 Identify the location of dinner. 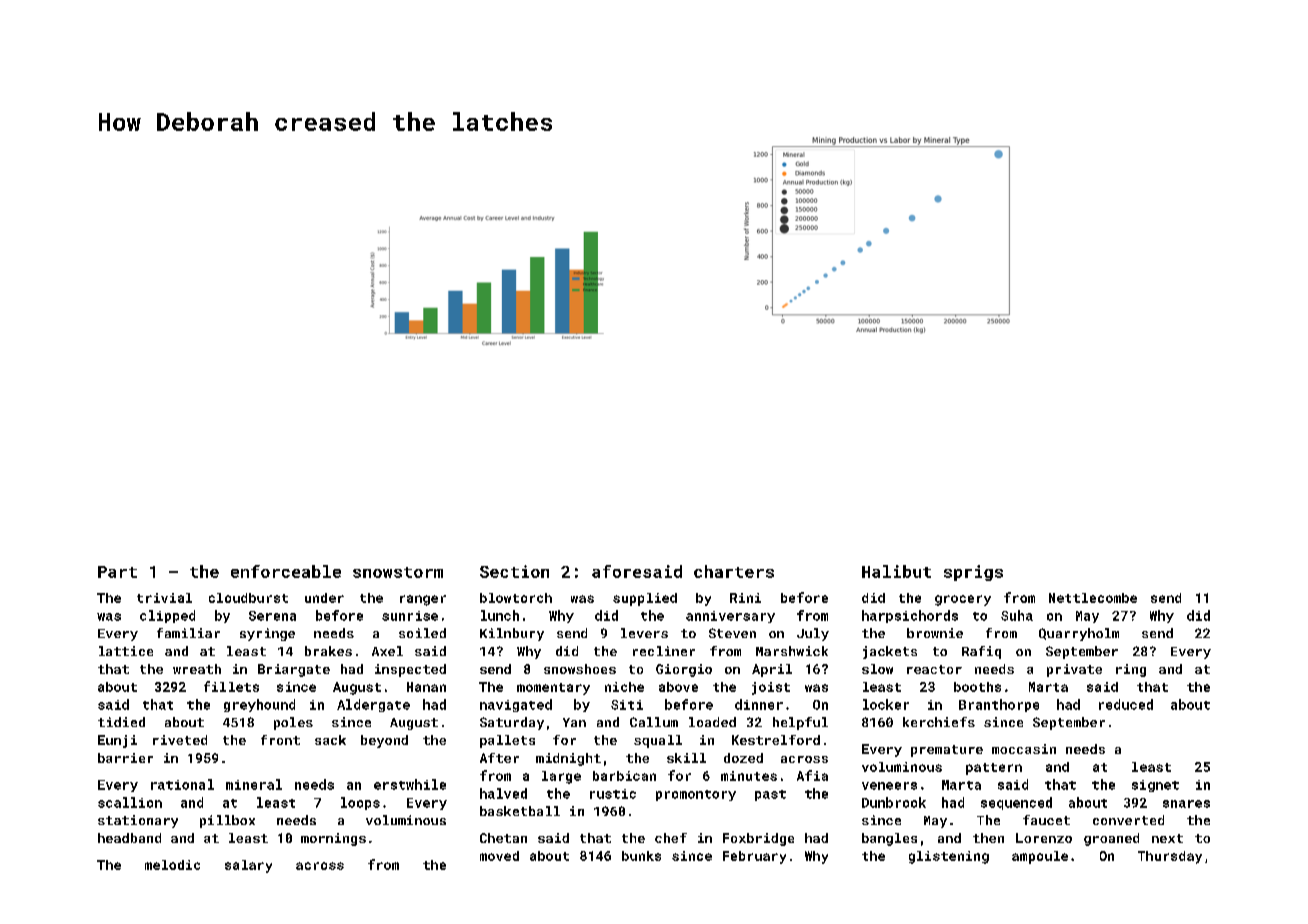
(759, 704).
